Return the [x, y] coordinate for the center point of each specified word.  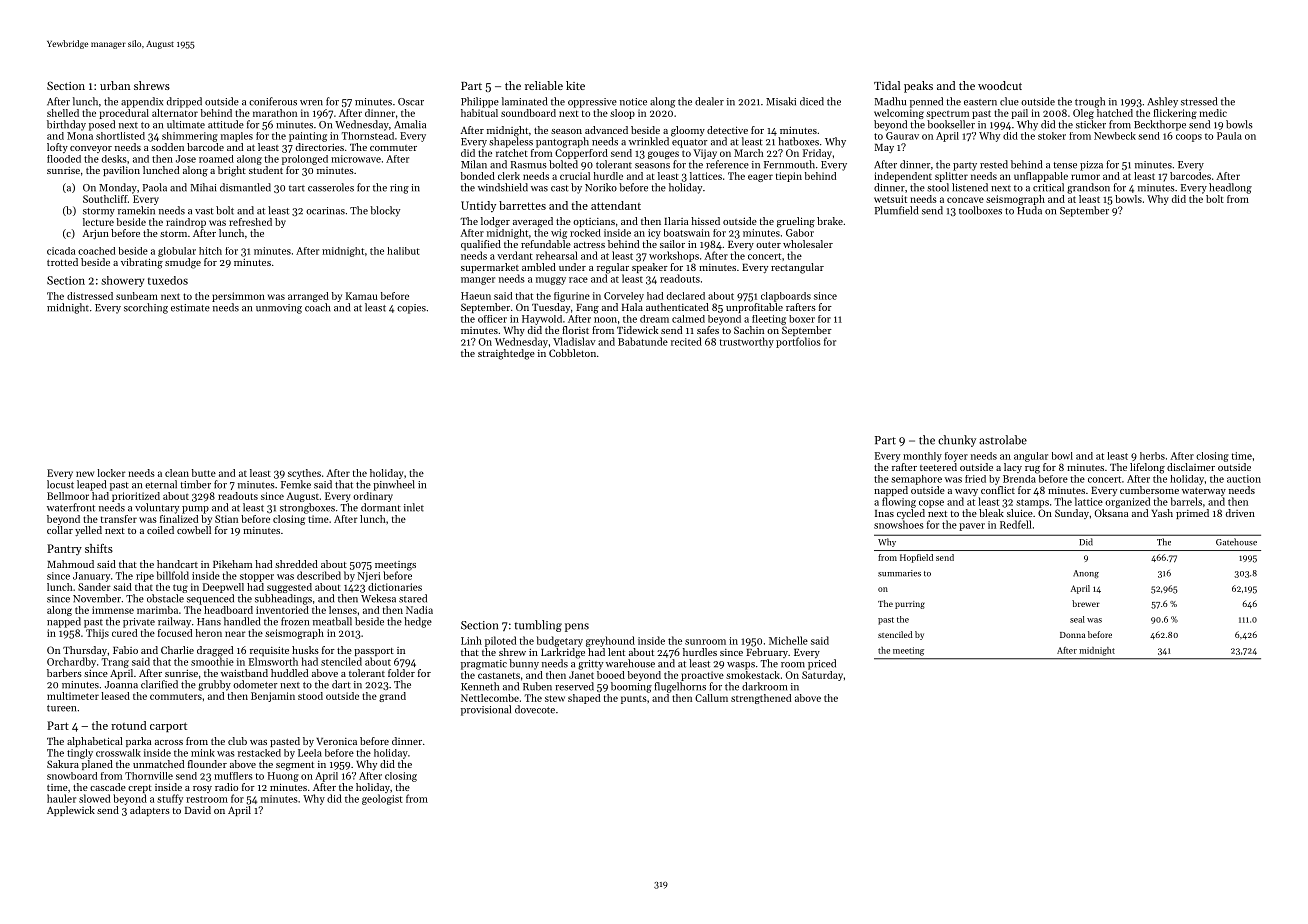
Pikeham [232, 564]
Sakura [63, 764]
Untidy [478, 206]
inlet [414, 507]
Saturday [822, 676]
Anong [1086, 574]
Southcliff [105, 199]
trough [1090, 102]
